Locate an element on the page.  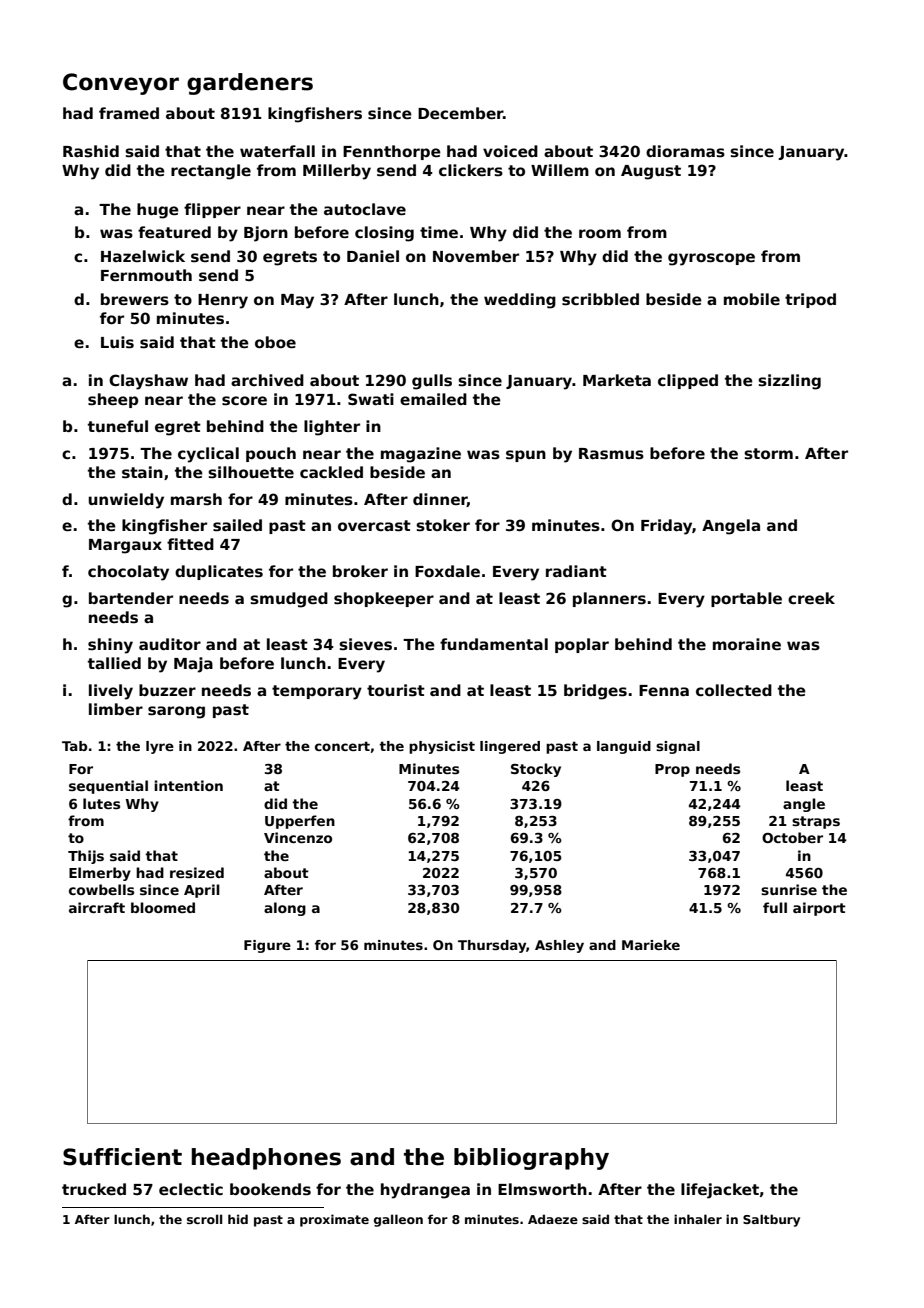
Thursday is located at coordinates (492, 946).
